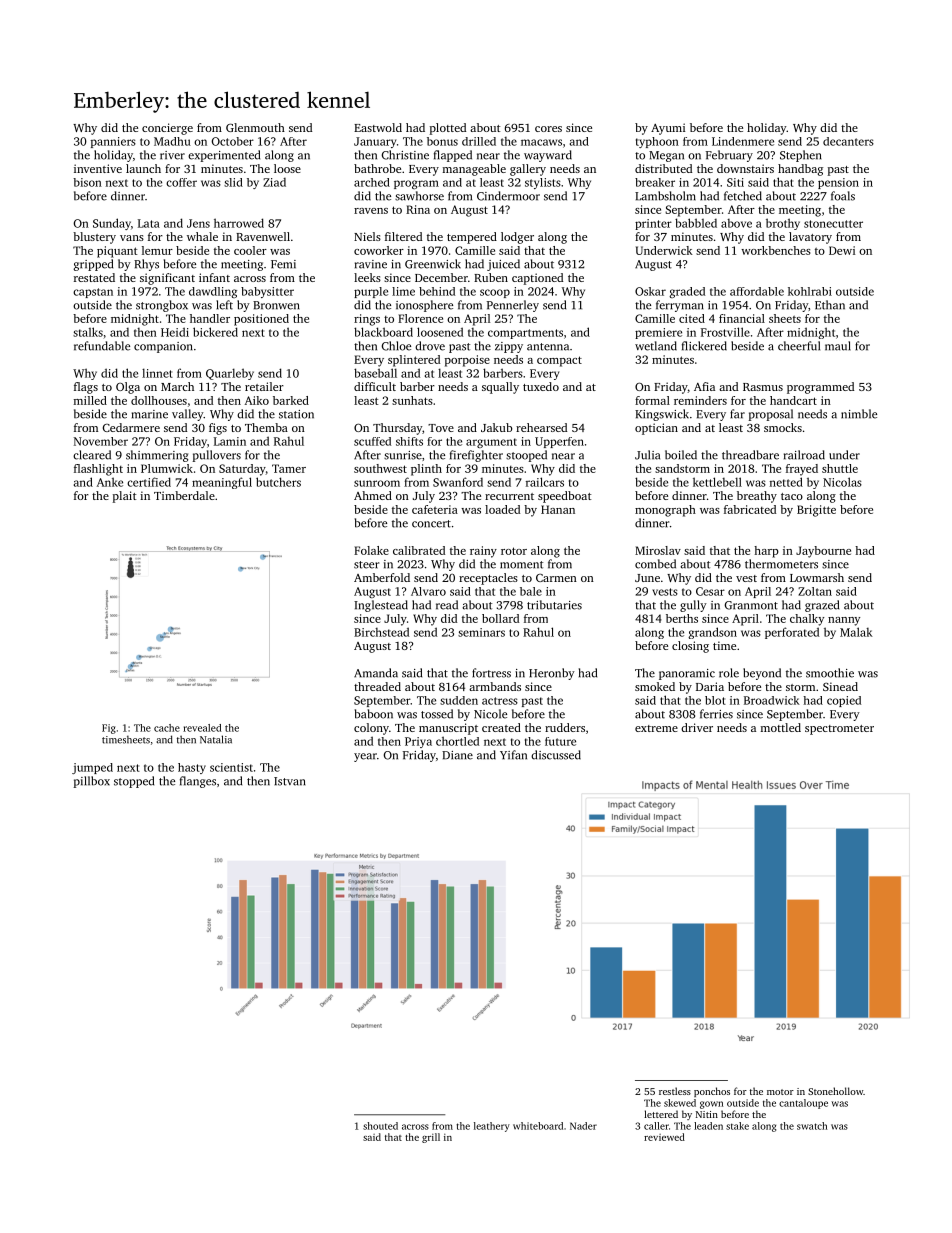  I want to click on Lata, so click(149, 223).
